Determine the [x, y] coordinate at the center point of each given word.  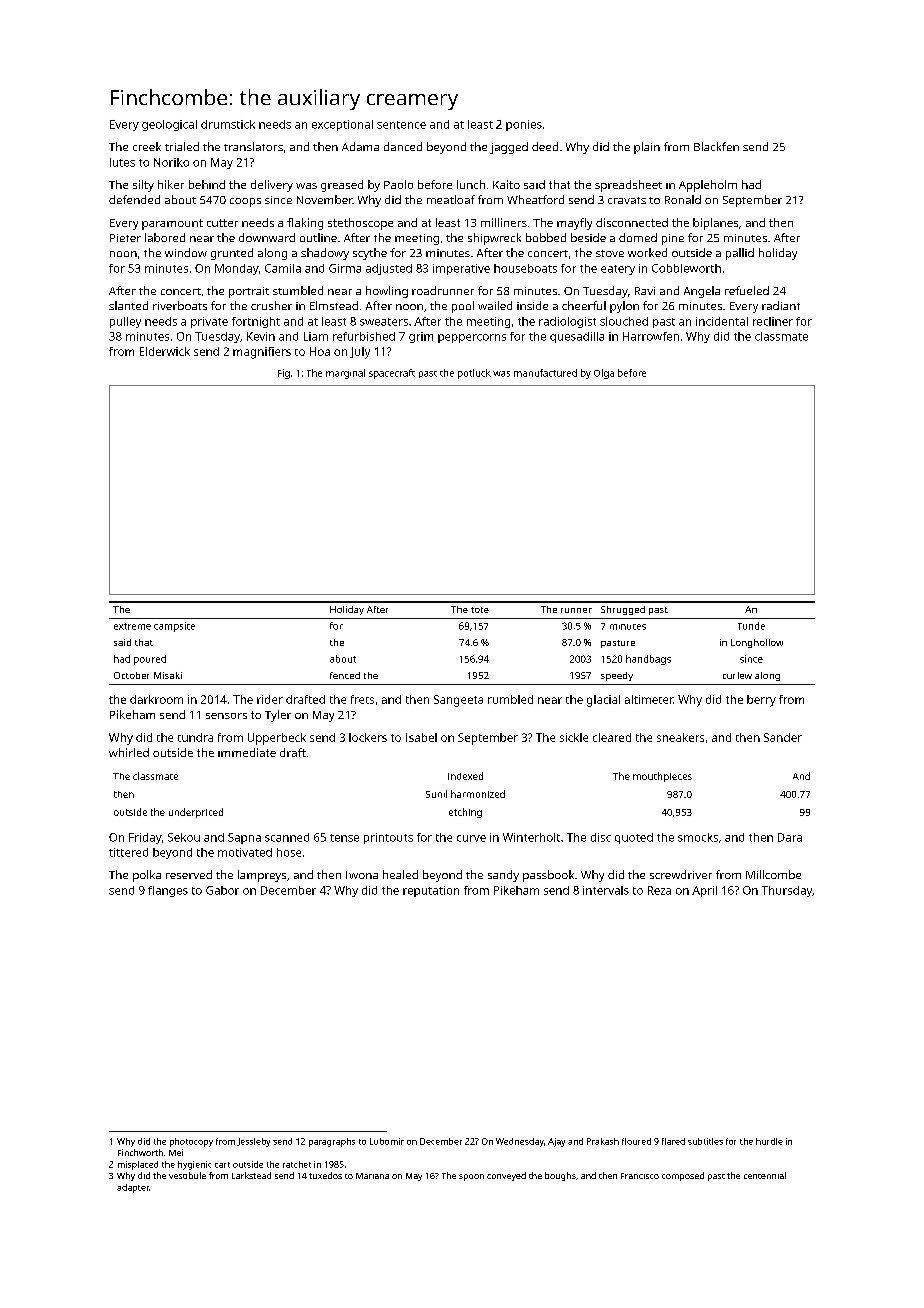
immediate [247, 752]
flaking [305, 224]
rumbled [510, 699]
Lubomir [387, 1141]
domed [638, 237]
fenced [345, 675]
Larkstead [251, 1175]
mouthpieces [662, 777]
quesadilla [577, 337]
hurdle [769, 1141]
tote [480, 610]
